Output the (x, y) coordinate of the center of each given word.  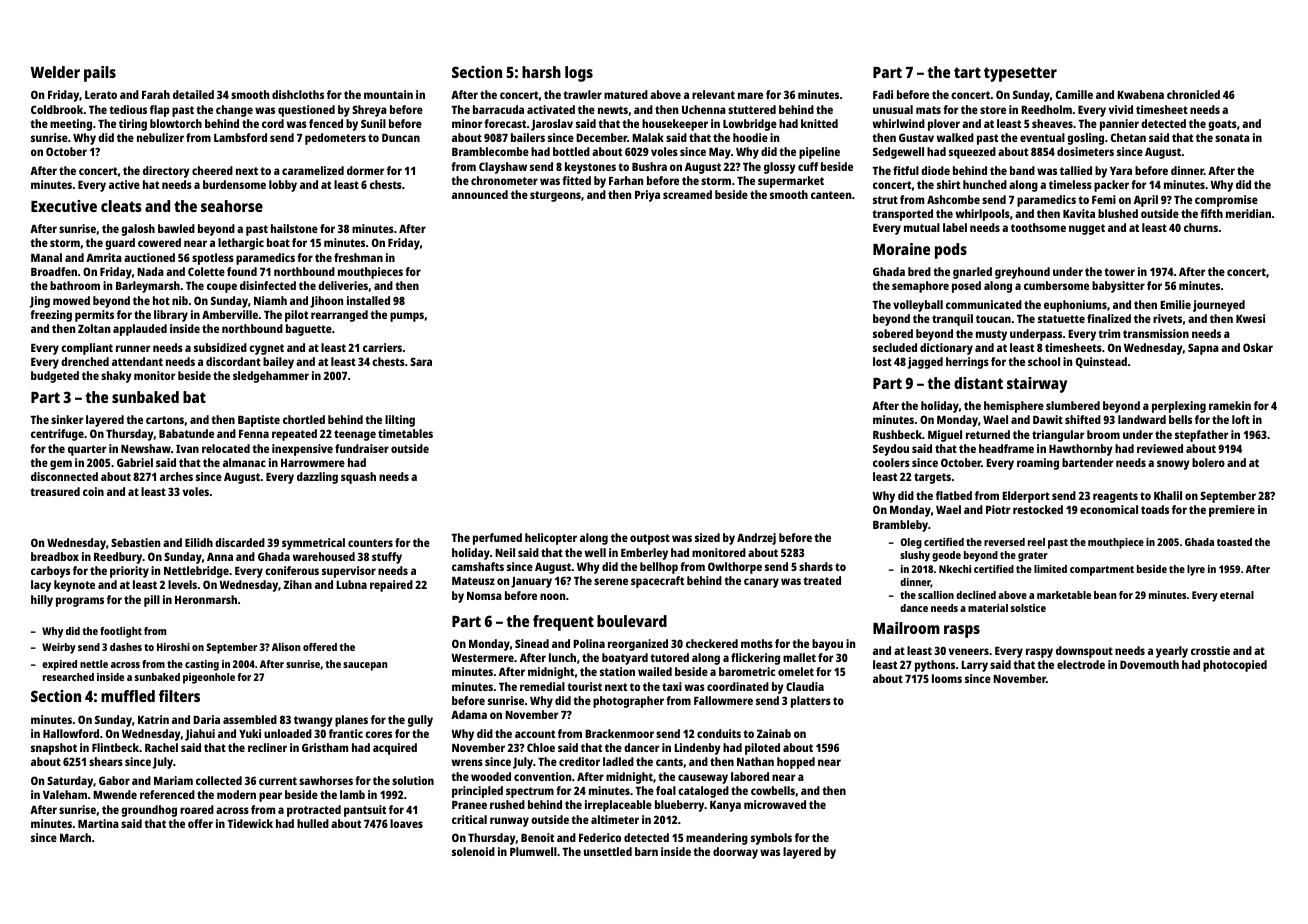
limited (1050, 569)
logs (579, 74)
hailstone (294, 228)
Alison (286, 647)
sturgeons (555, 196)
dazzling (317, 478)
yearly (1172, 652)
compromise (1226, 201)
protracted (314, 811)
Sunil (373, 123)
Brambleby (900, 526)
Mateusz (473, 581)
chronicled (1193, 94)
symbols (771, 839)
